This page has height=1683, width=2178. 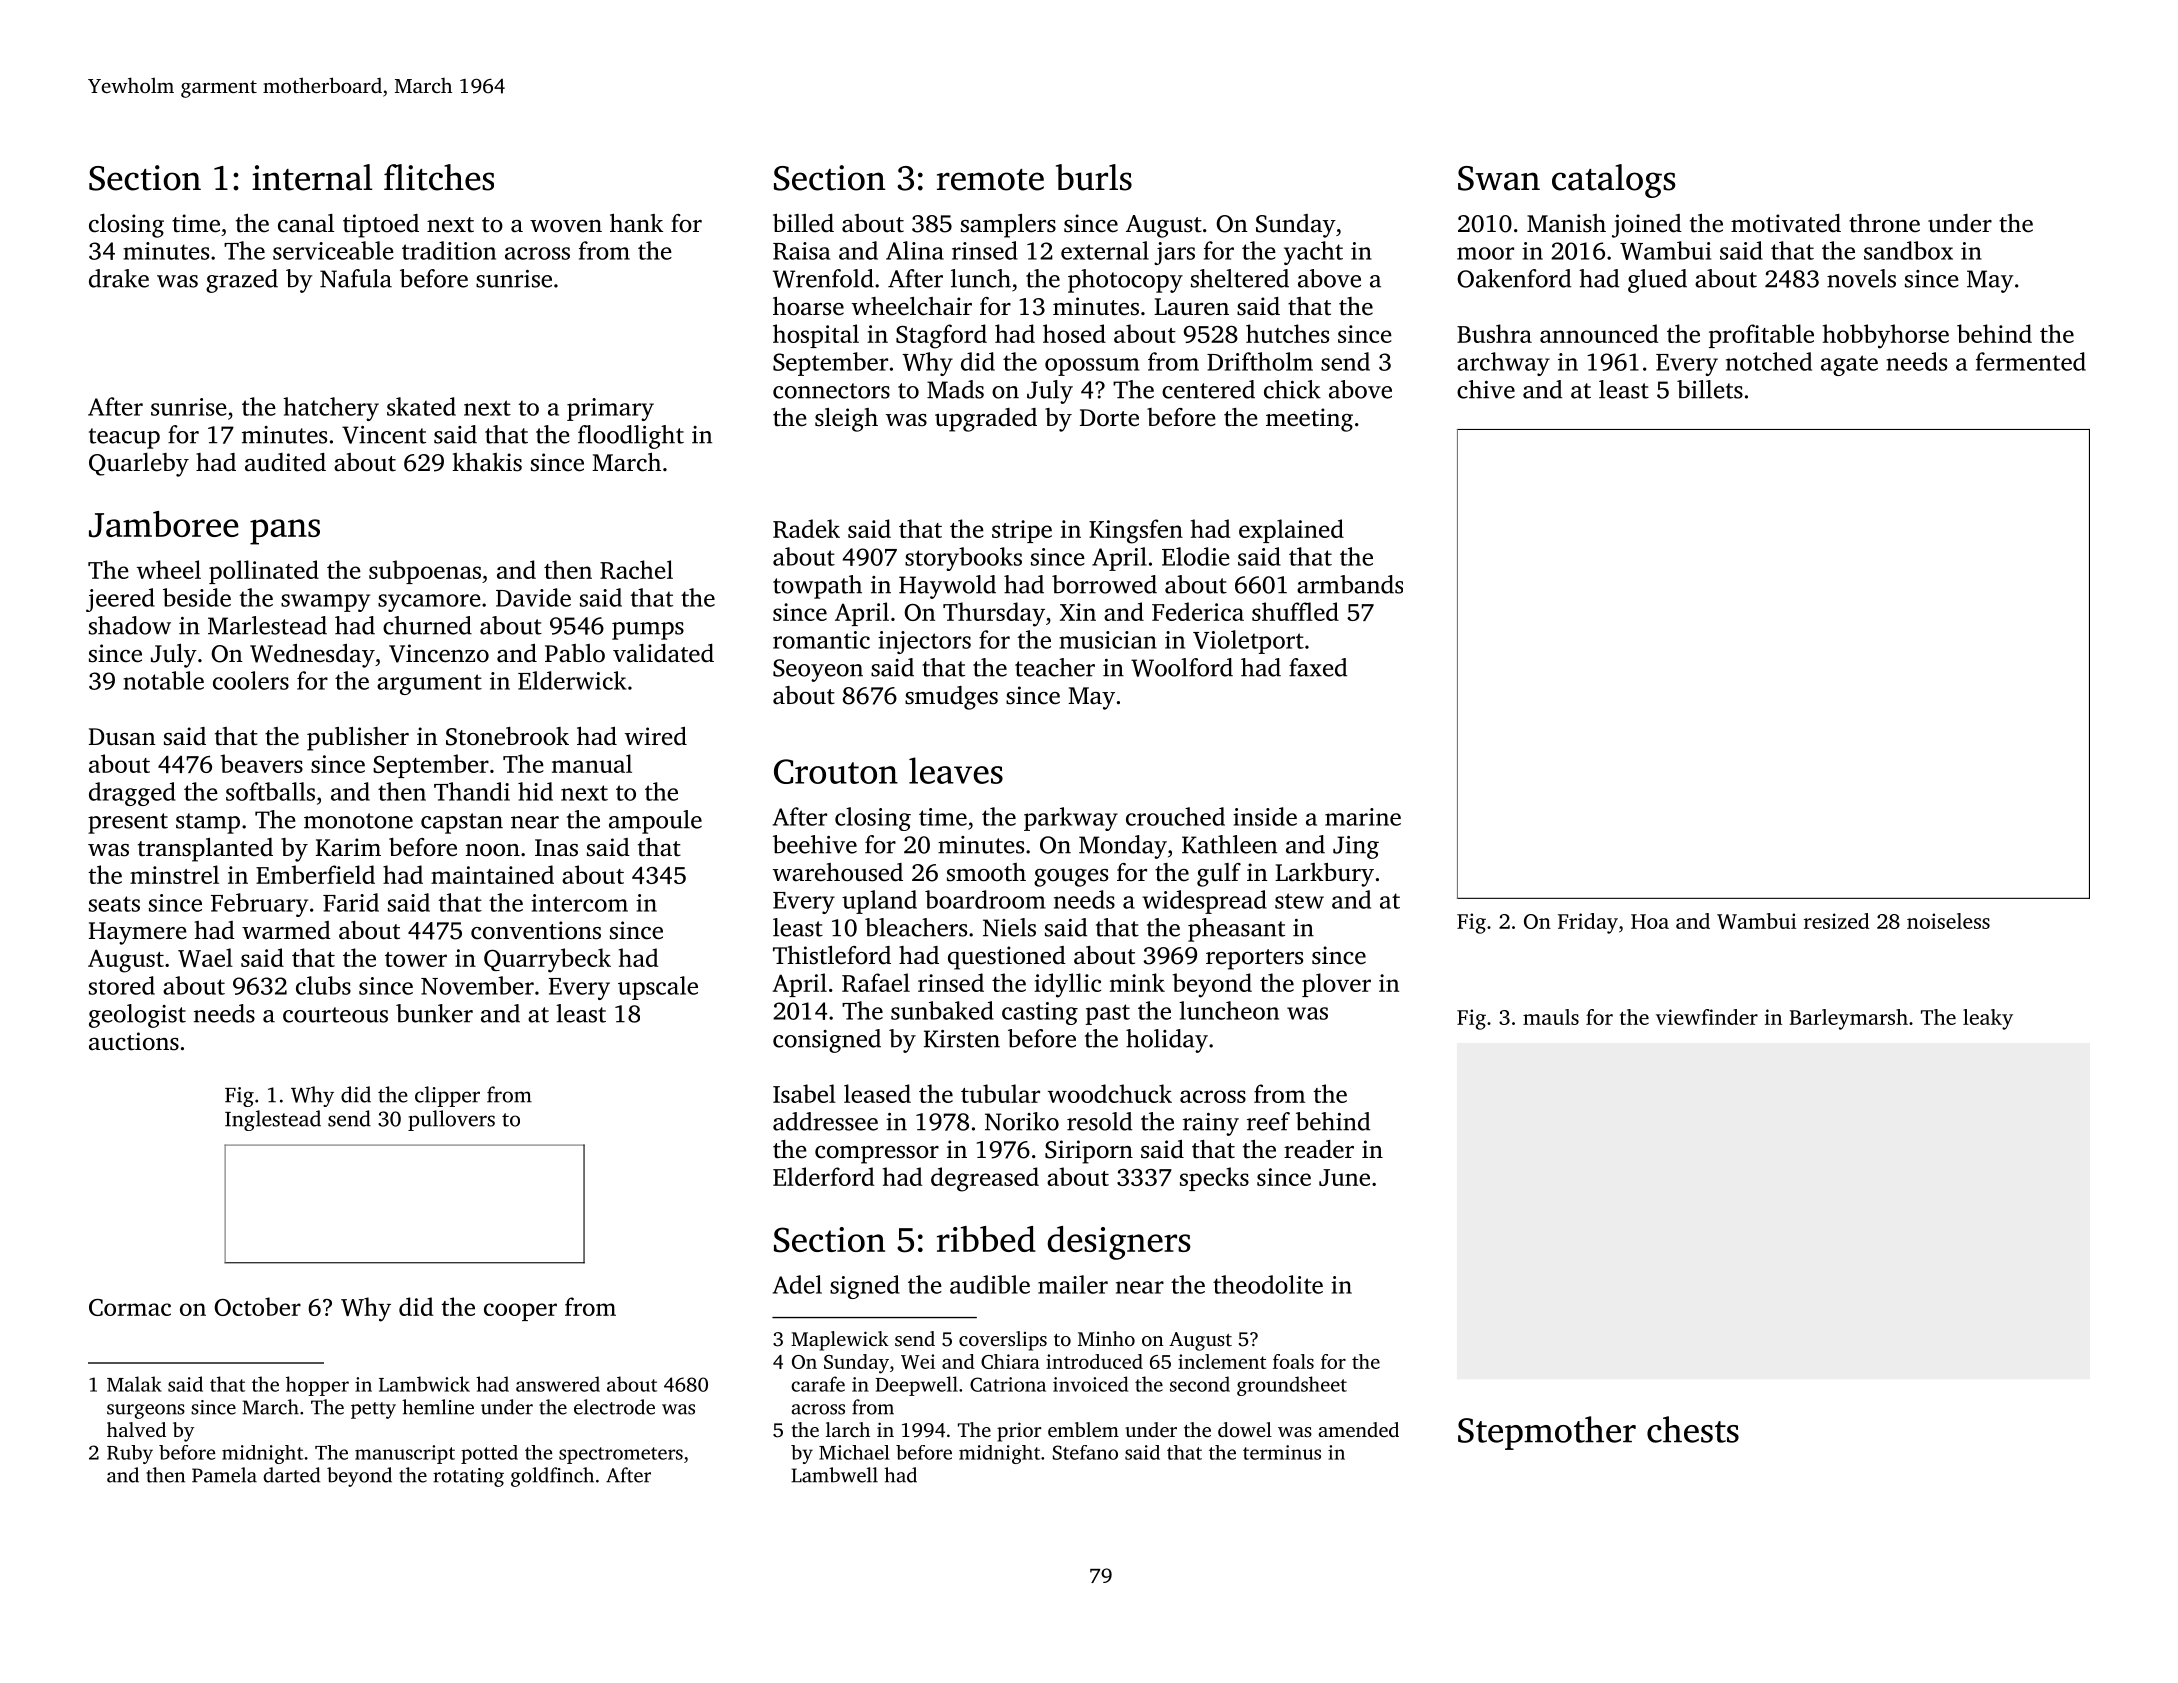 I want to click on resized, so click(x=1836, y=921).
